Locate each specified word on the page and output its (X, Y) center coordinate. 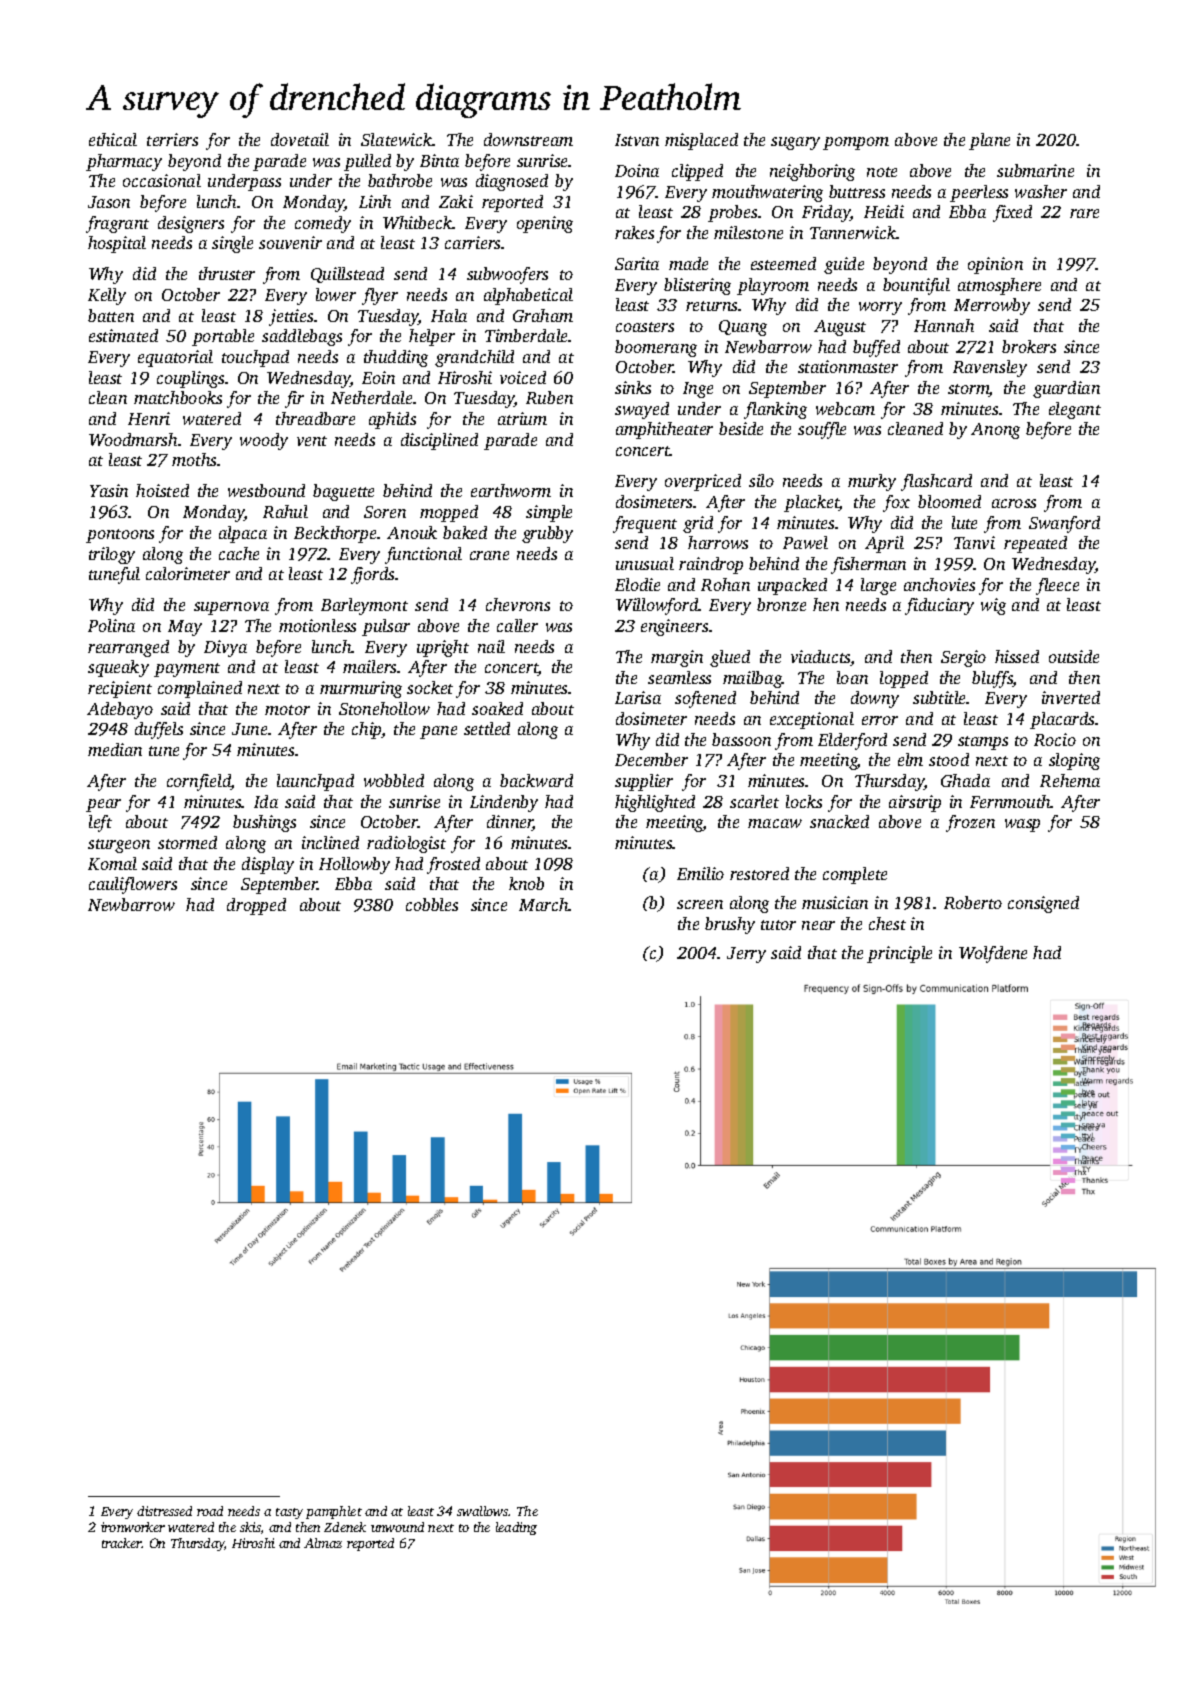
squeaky (118, 668)
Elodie (637, 584)
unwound (397, 1527)
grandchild (474, 358)
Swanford (1064, 524)
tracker (122, 1543)
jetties (291, 317)
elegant (1075, 410)
